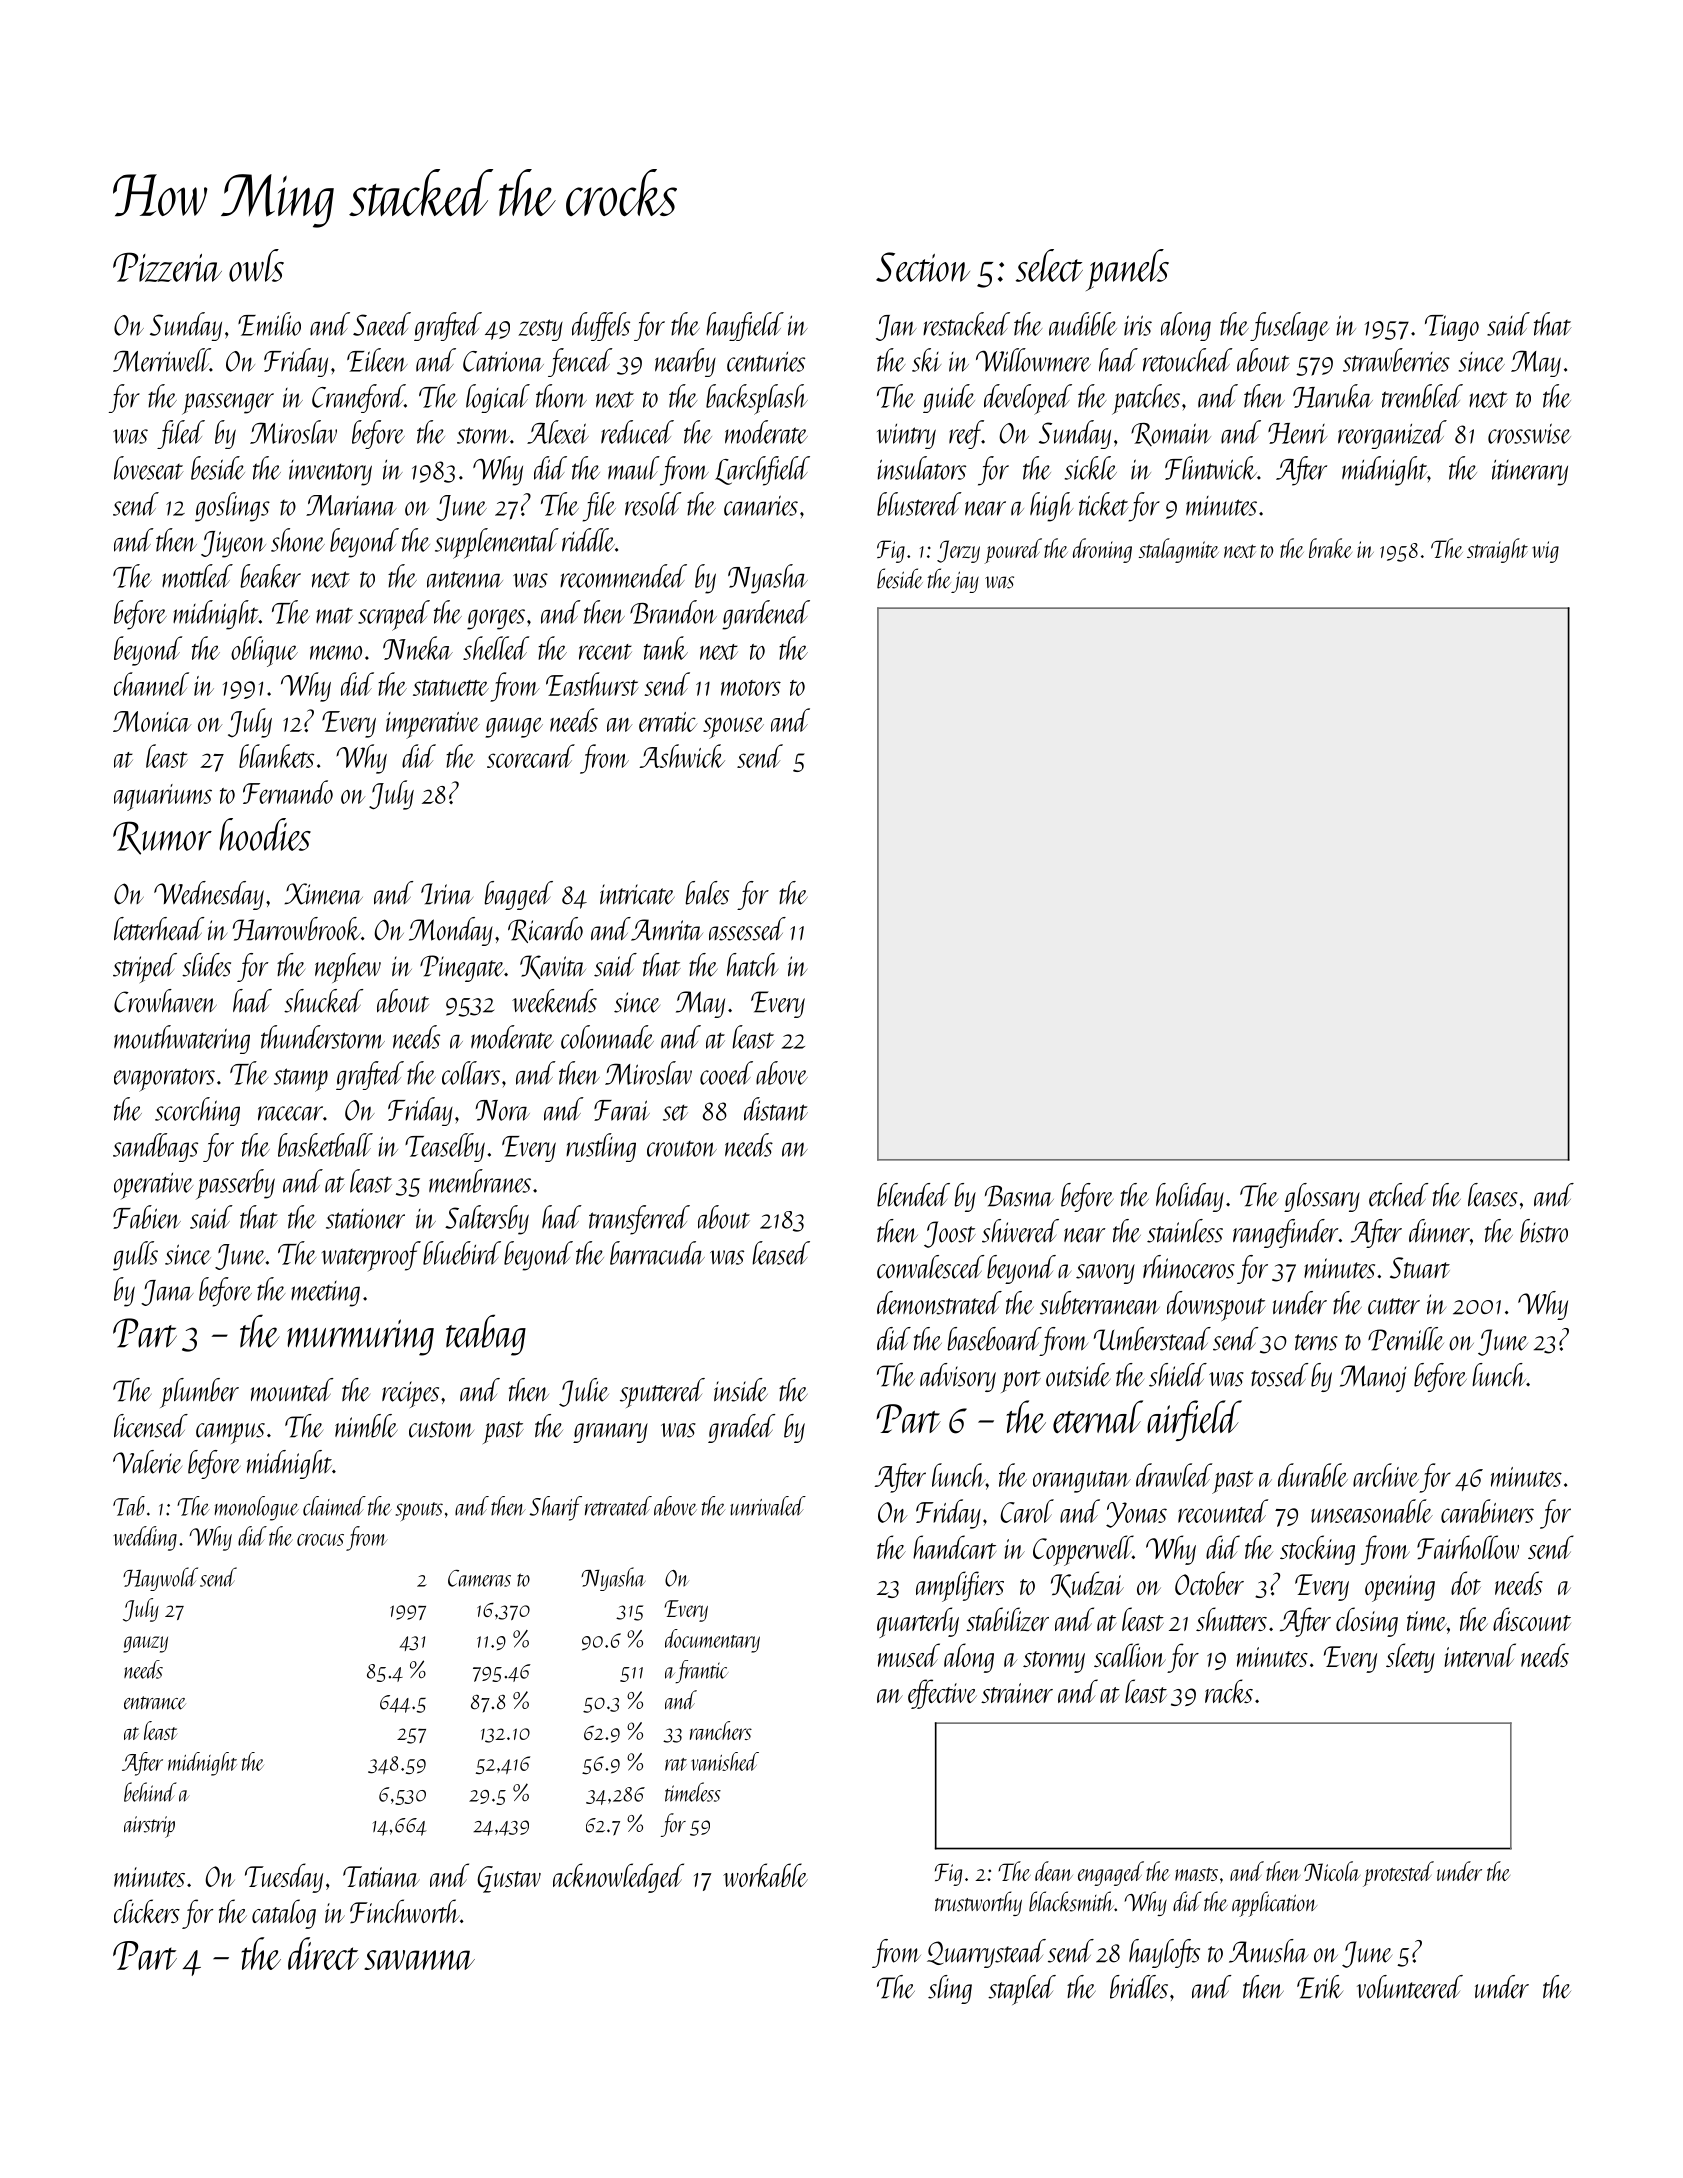 Image resolution: width=1683 pixels, height=2178 pixels. I want to click on plumber, so click(199, 1393).
